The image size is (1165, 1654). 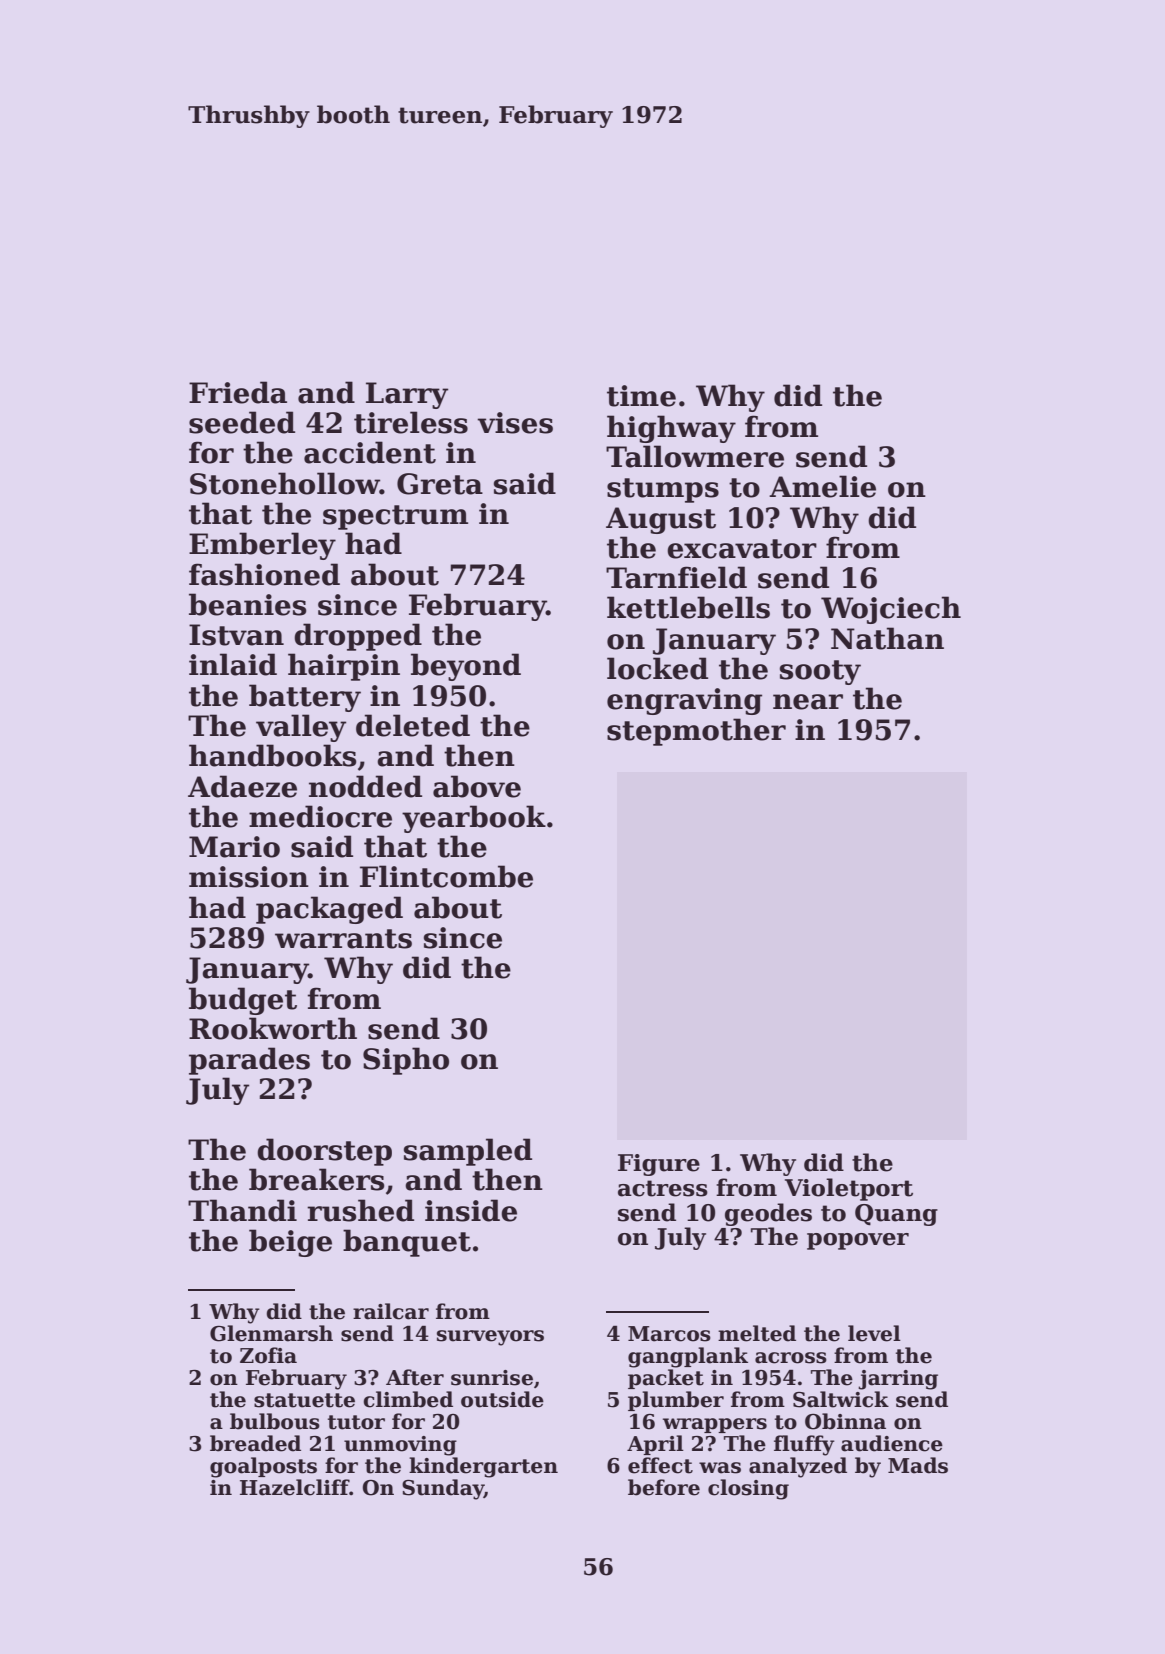 What do you see at coordinates (324, 1152) in the screenshot?
I see `doorstep` at bounding box center [324, 1152].
